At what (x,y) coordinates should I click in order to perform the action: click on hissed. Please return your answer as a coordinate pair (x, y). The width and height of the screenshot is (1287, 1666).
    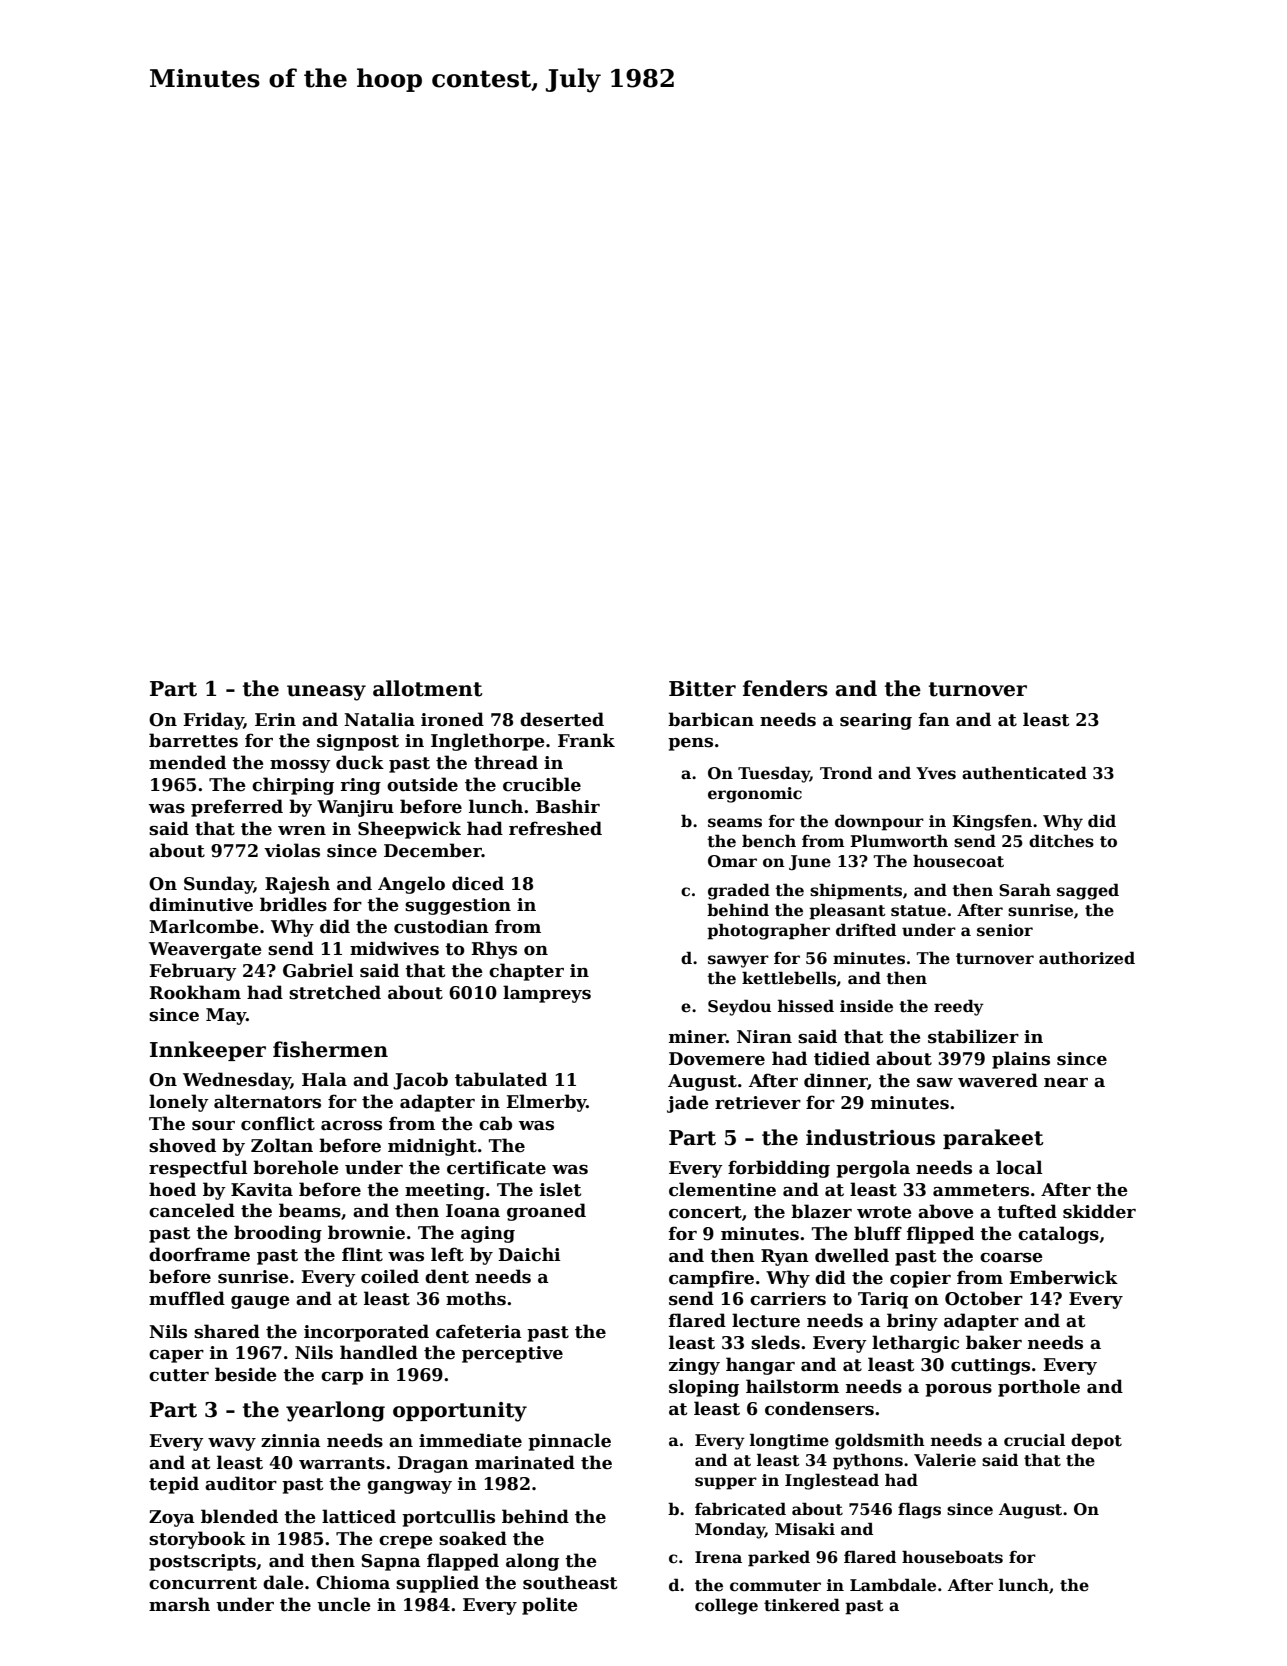
    Looking at the image, I should click on (806, 1006).
